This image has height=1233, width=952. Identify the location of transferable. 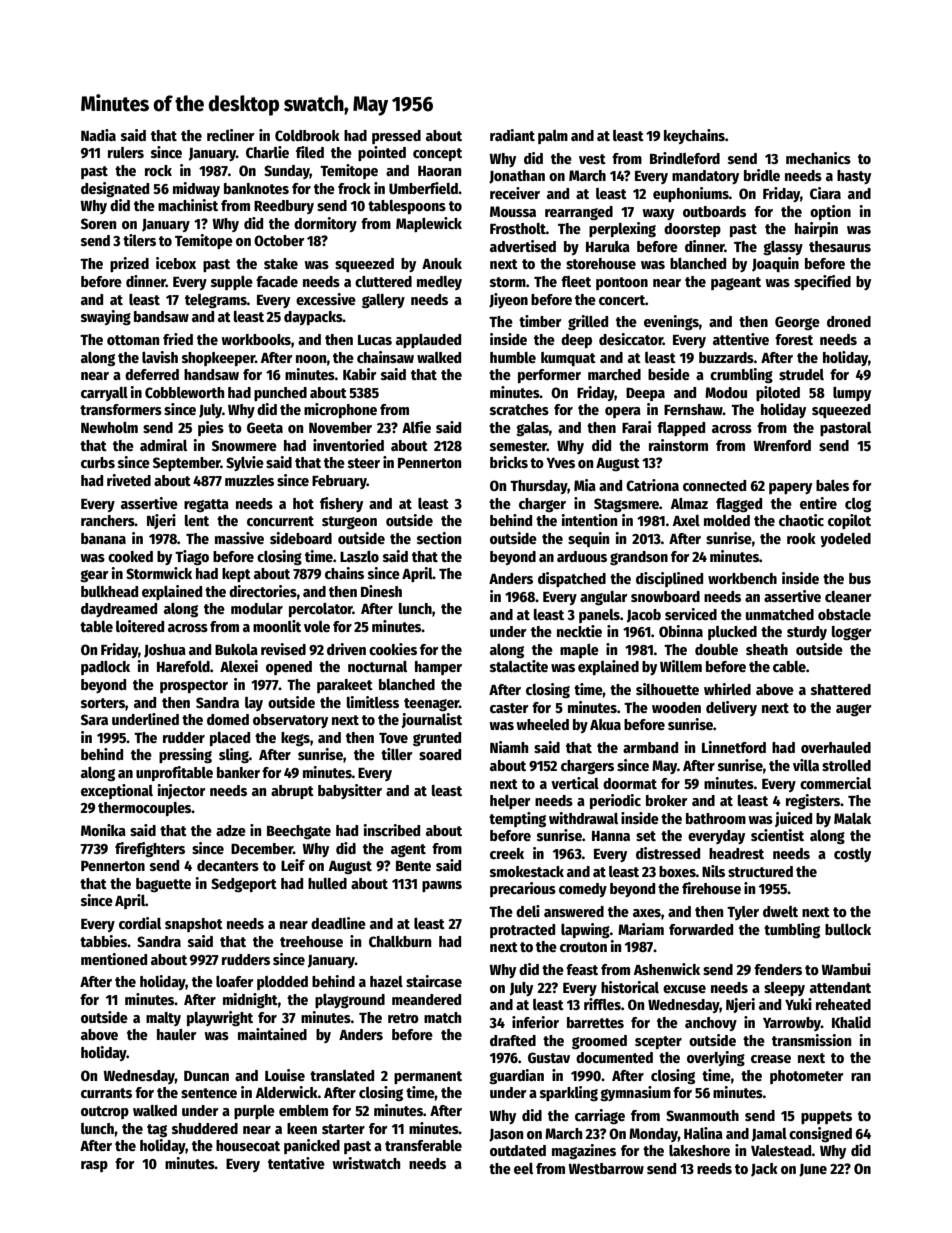
(423, 1145).
